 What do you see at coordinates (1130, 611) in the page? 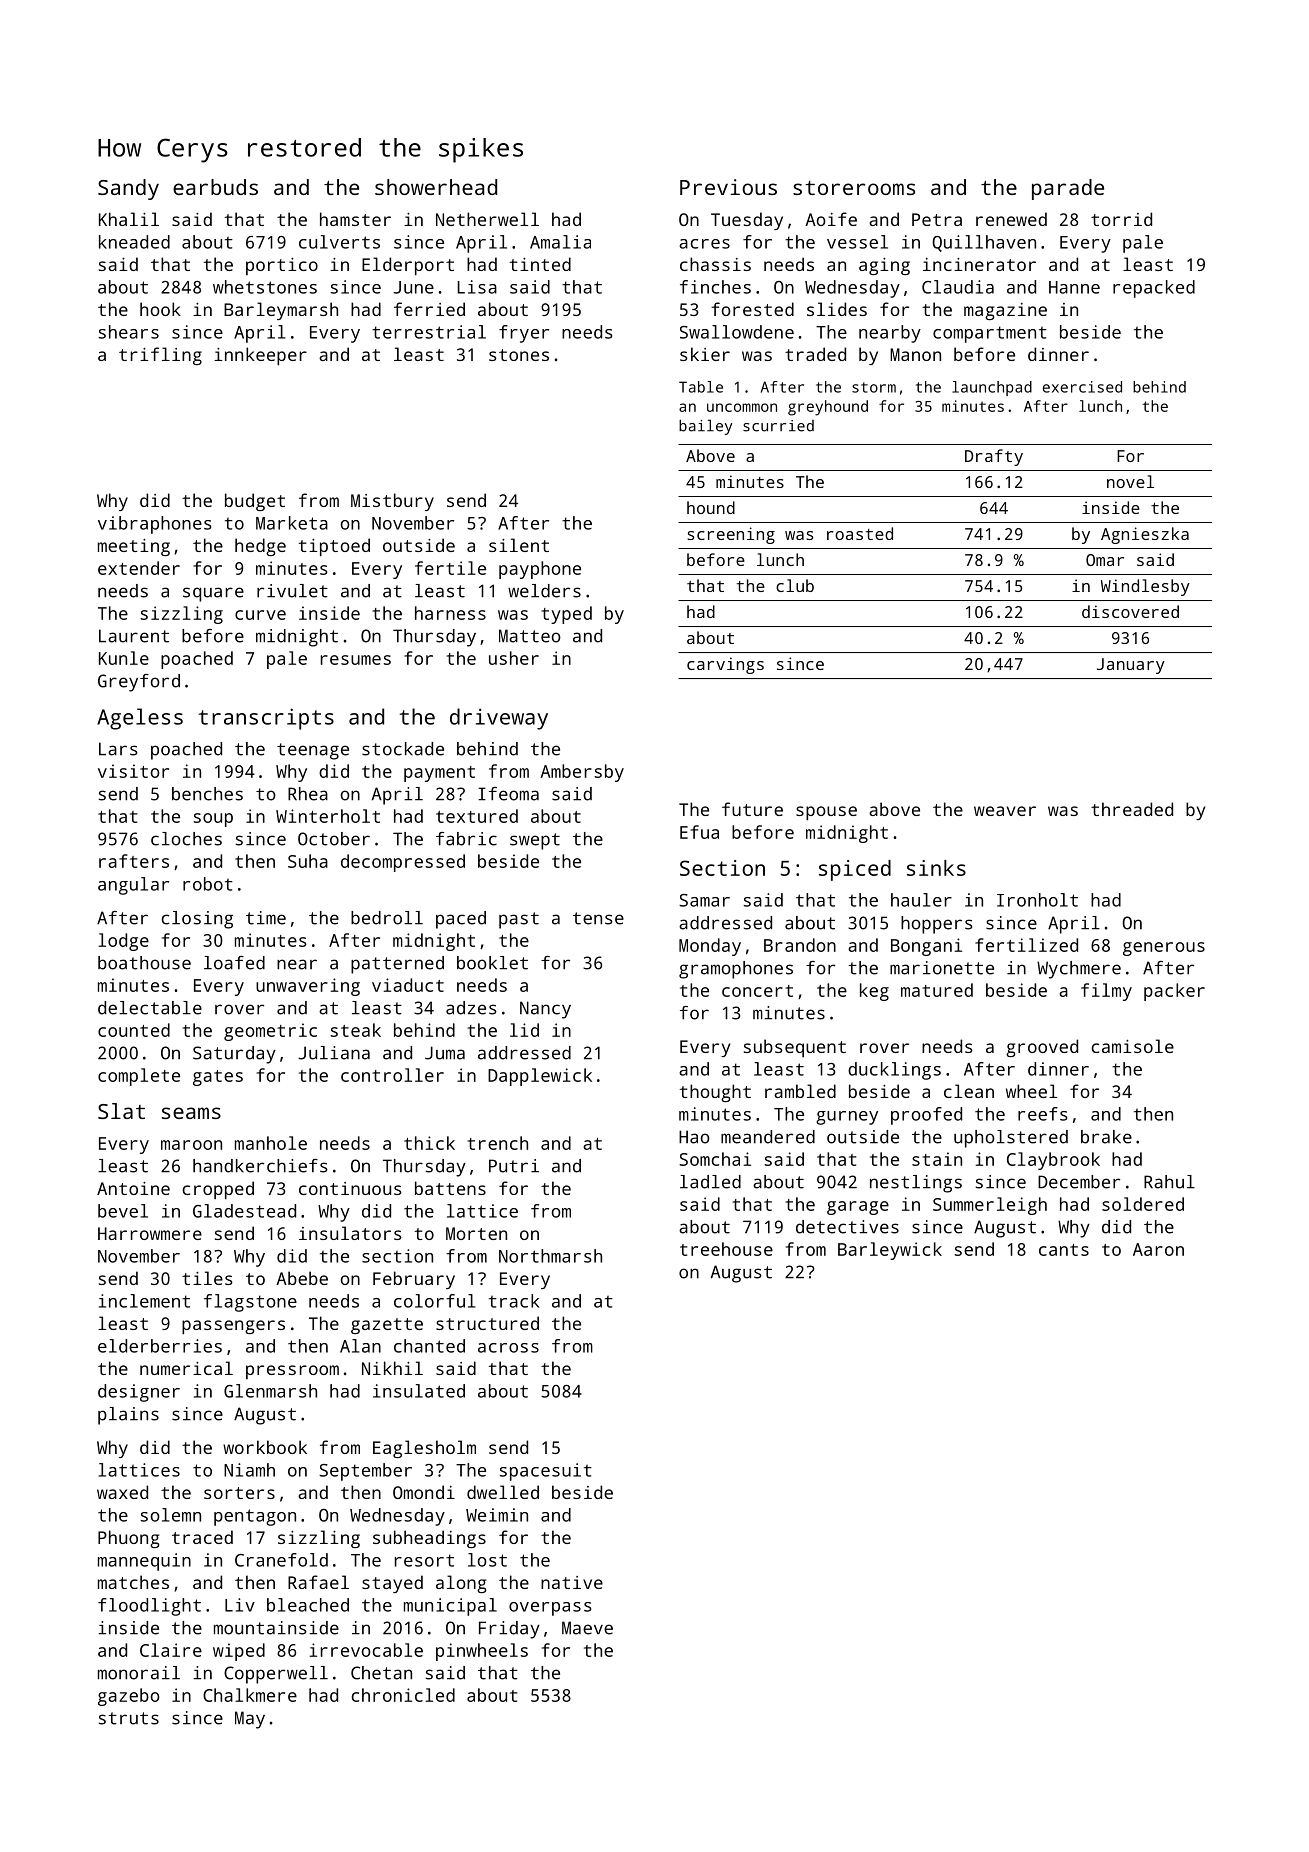
I see `discovered` at bounding box center [1130, 611].
